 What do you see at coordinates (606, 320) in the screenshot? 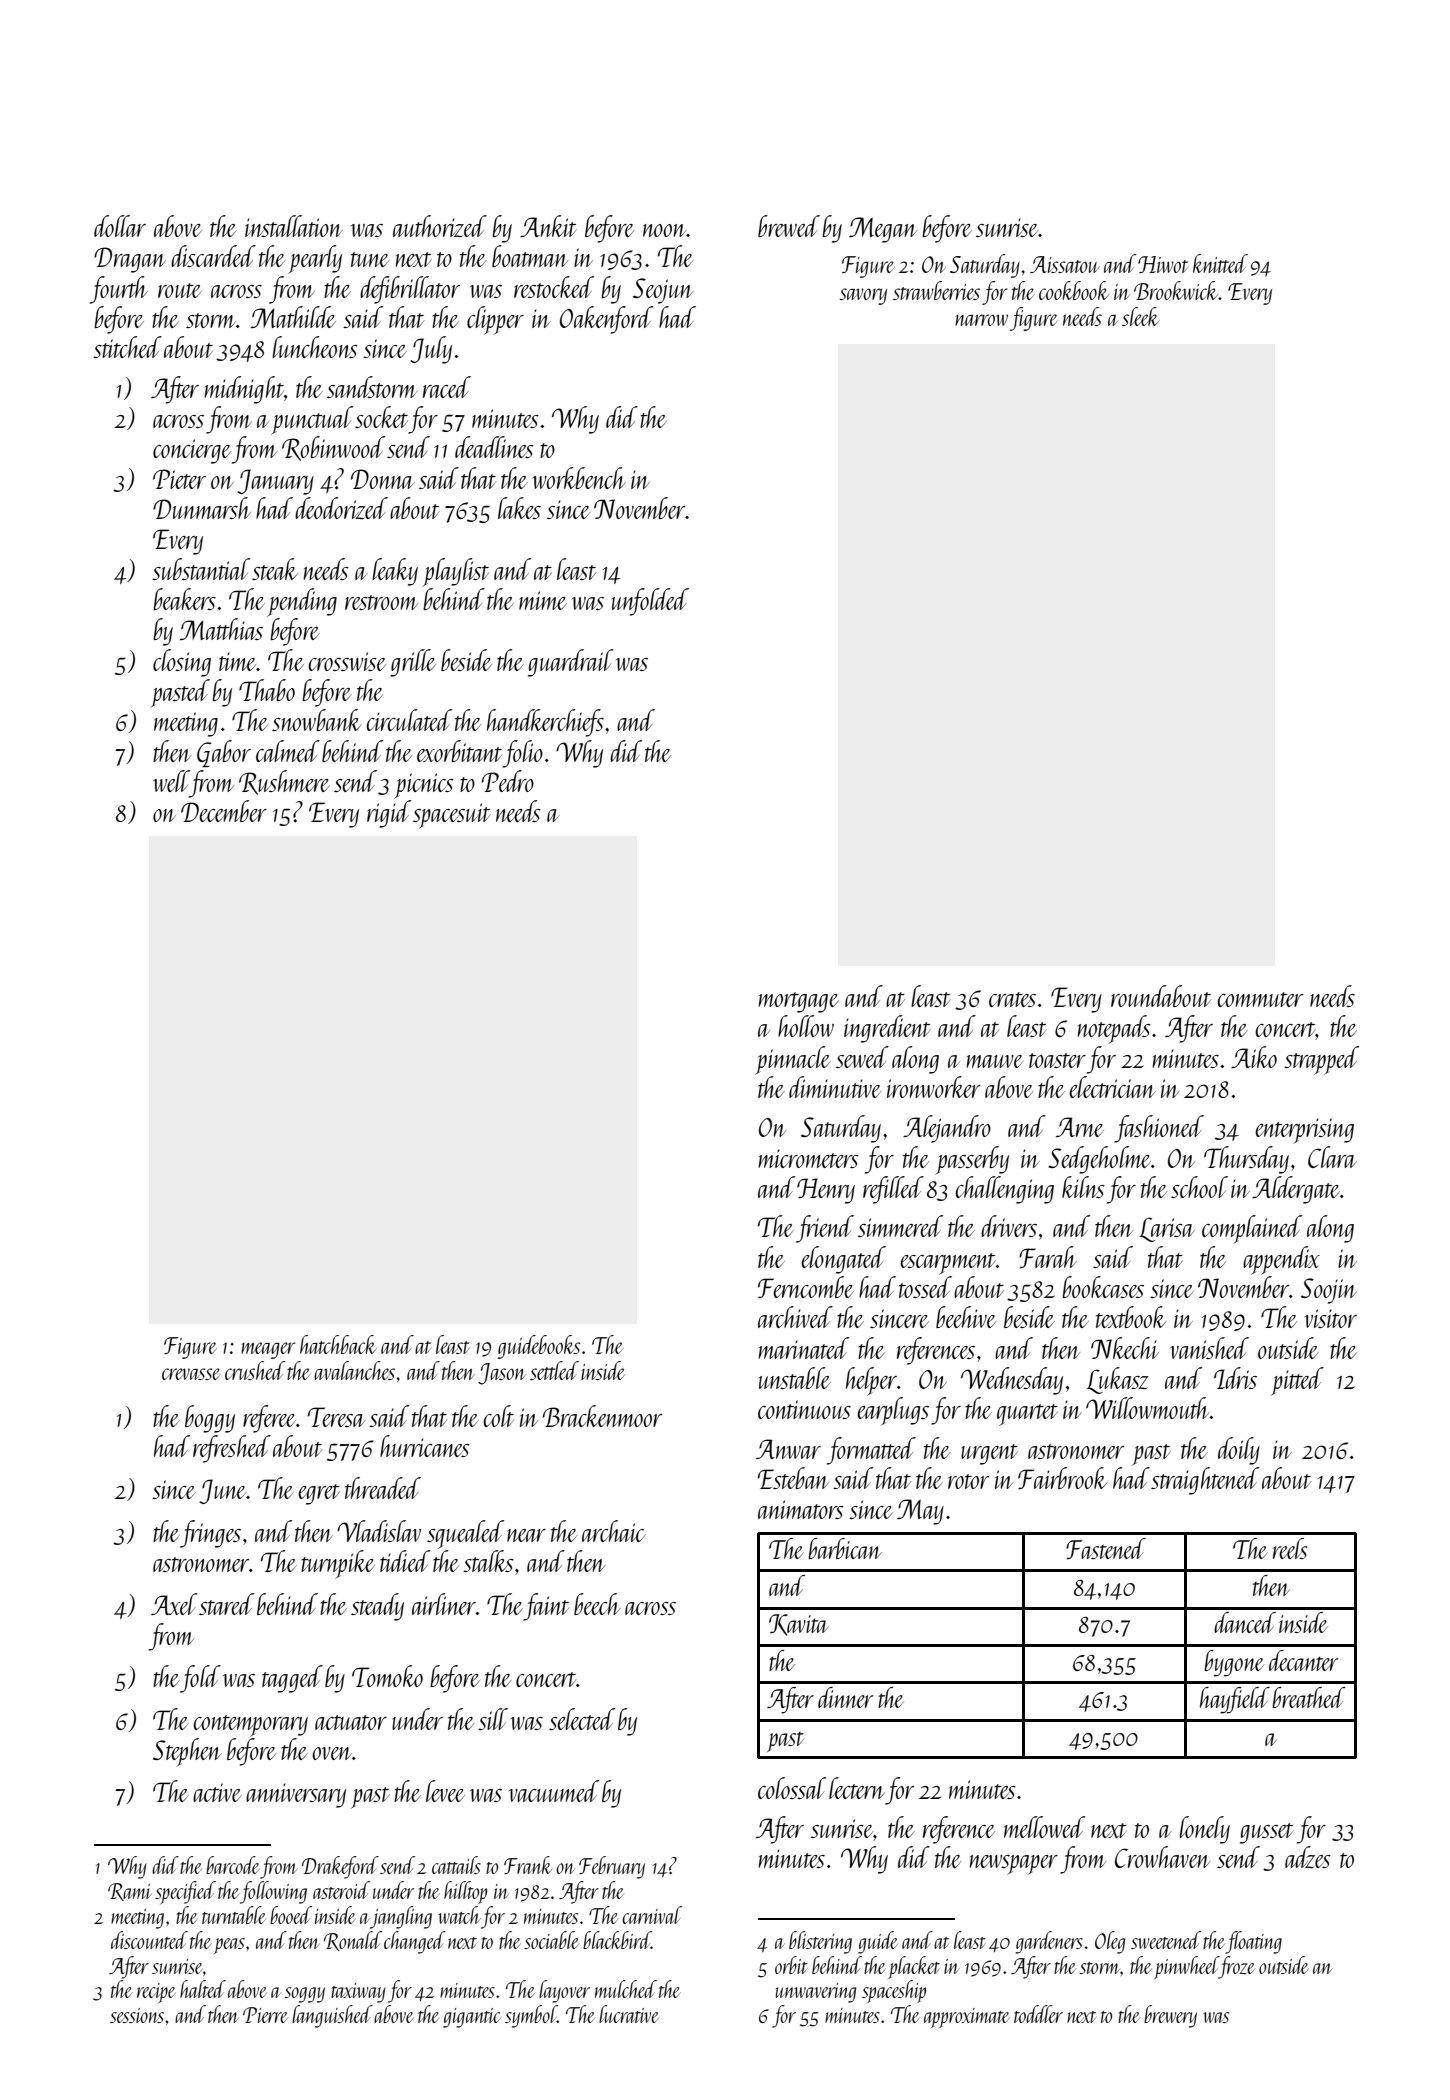
I see `Oakenford` at bounding box center [606, 320].
